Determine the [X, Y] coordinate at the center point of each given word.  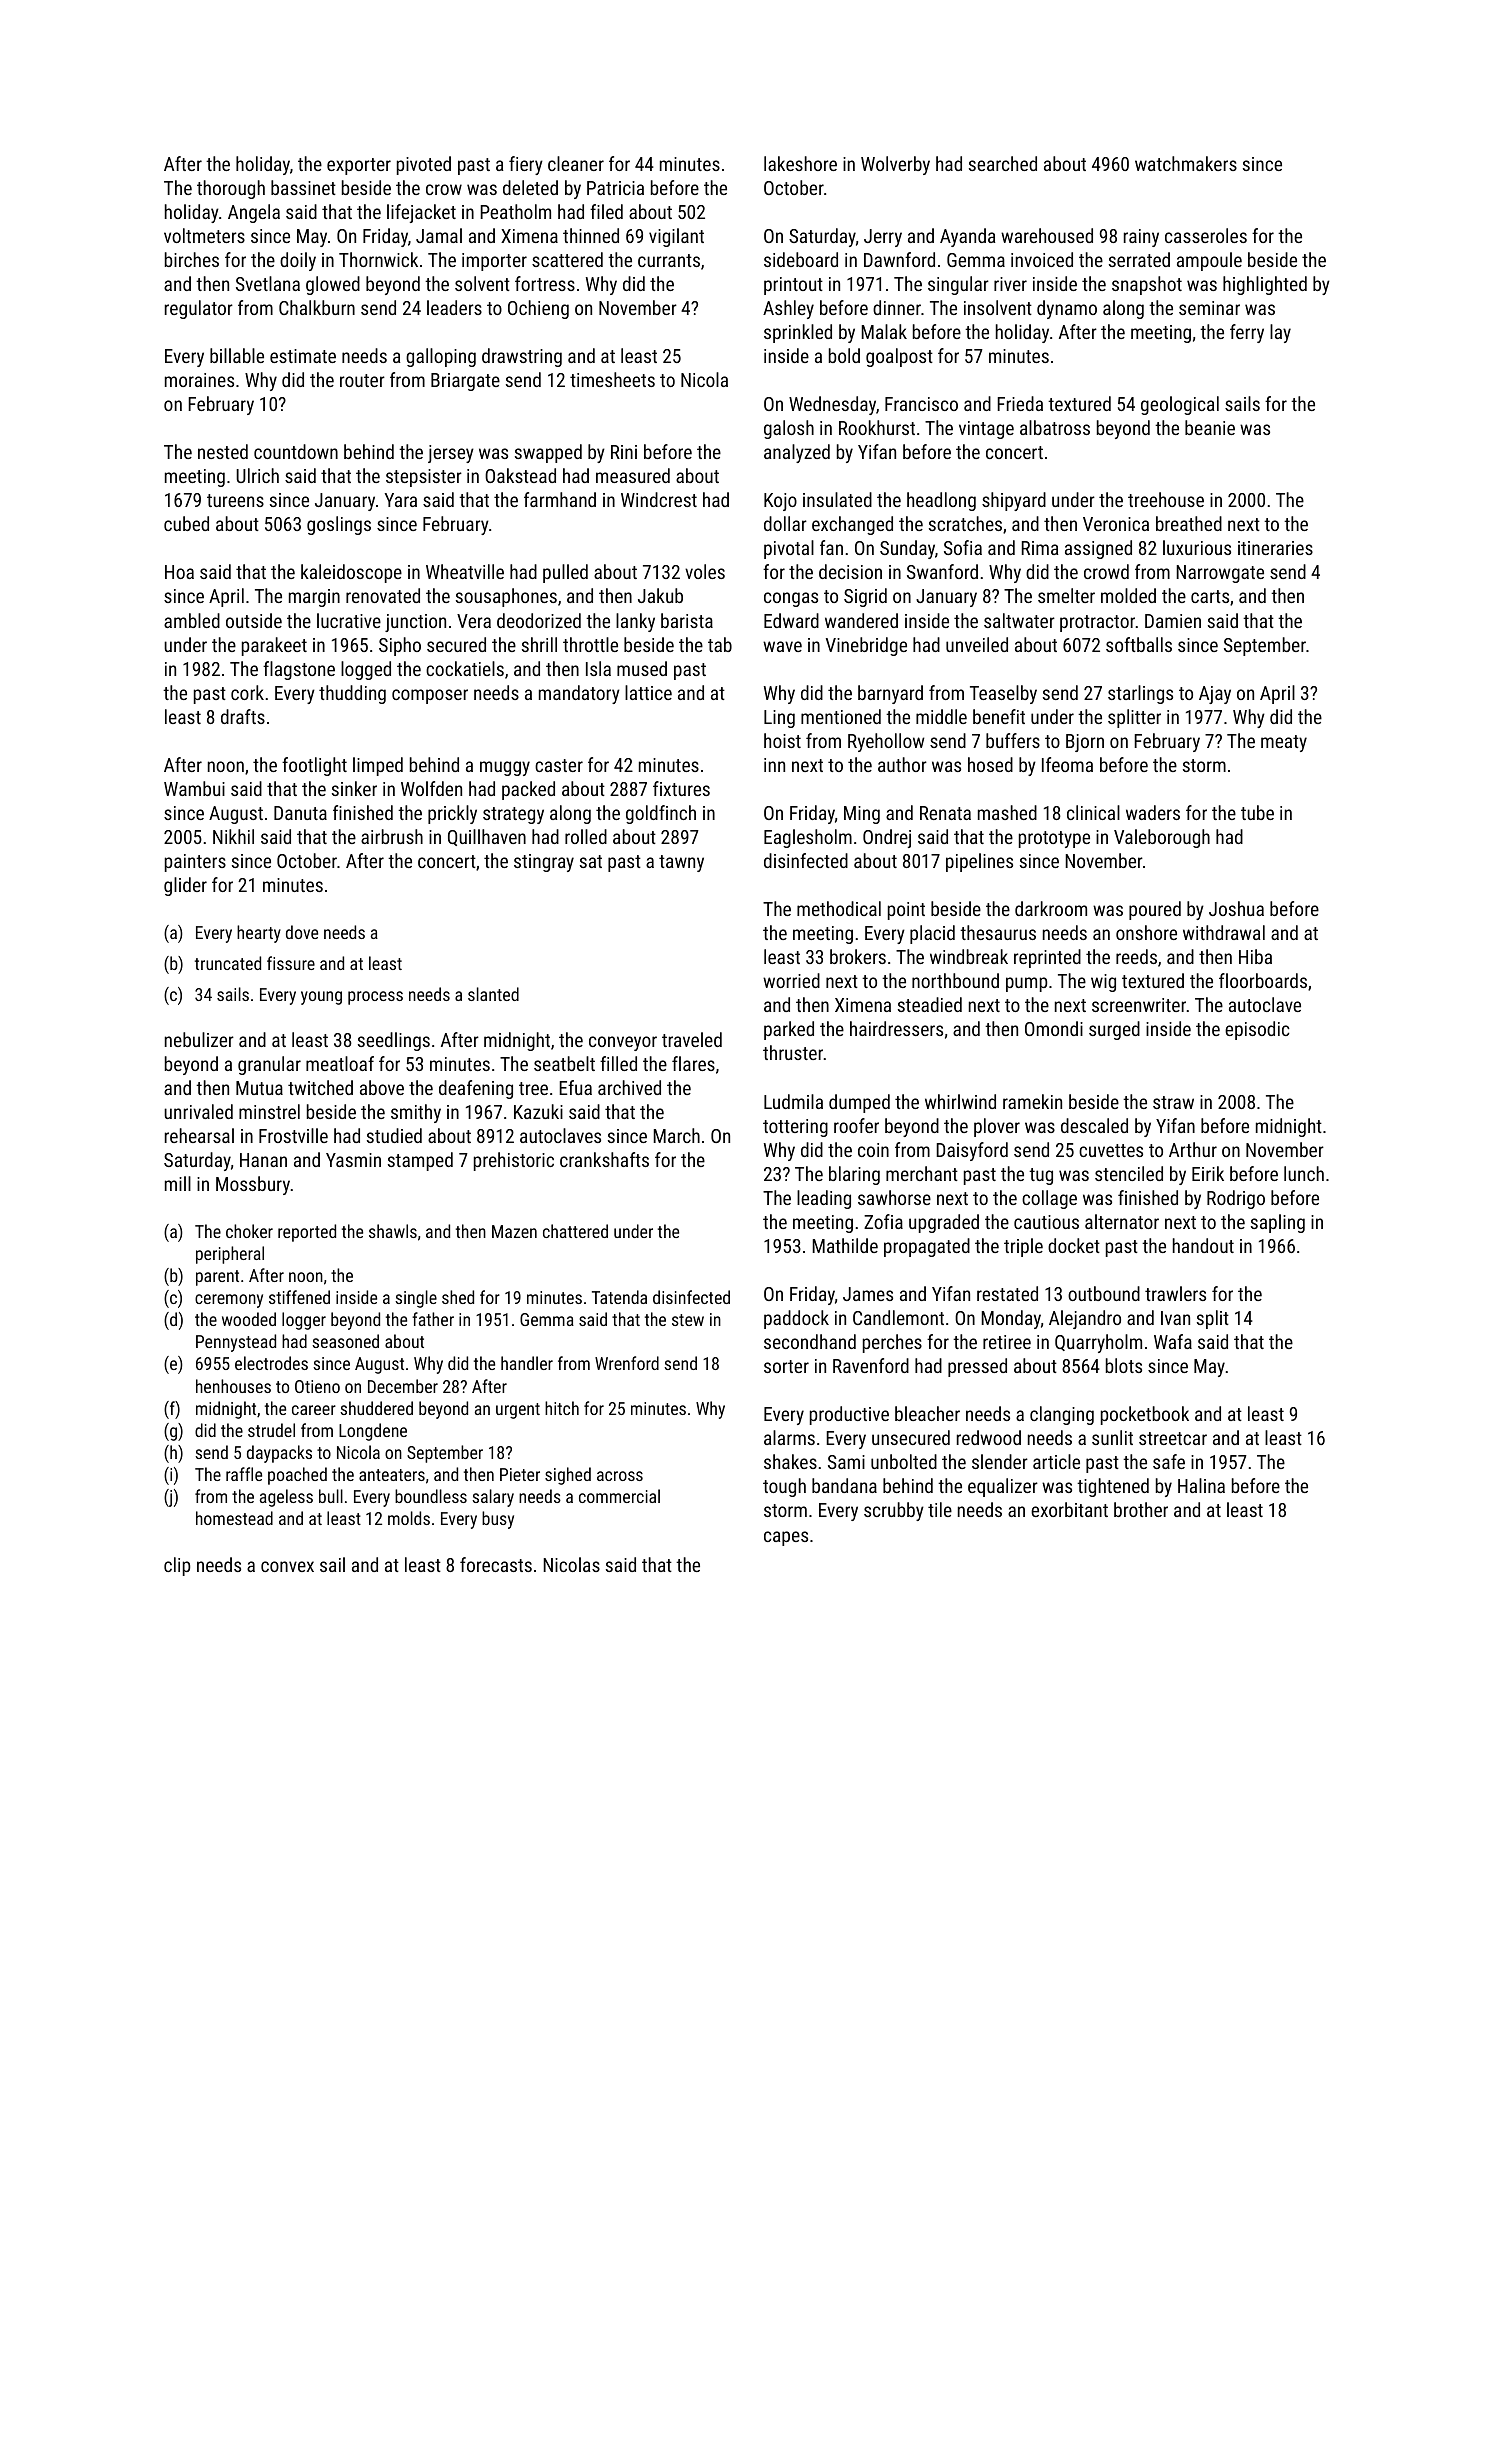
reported [307, 1233]
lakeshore [800, 163]
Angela [254, 213]
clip [177, 1566]
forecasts [496, 1564]
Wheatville [465, 571]
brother [1141, 1509]
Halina [1201, 1485]
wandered [861, 620]
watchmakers [1186, 163]
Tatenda [619, 1297]
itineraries [1275, 548]
